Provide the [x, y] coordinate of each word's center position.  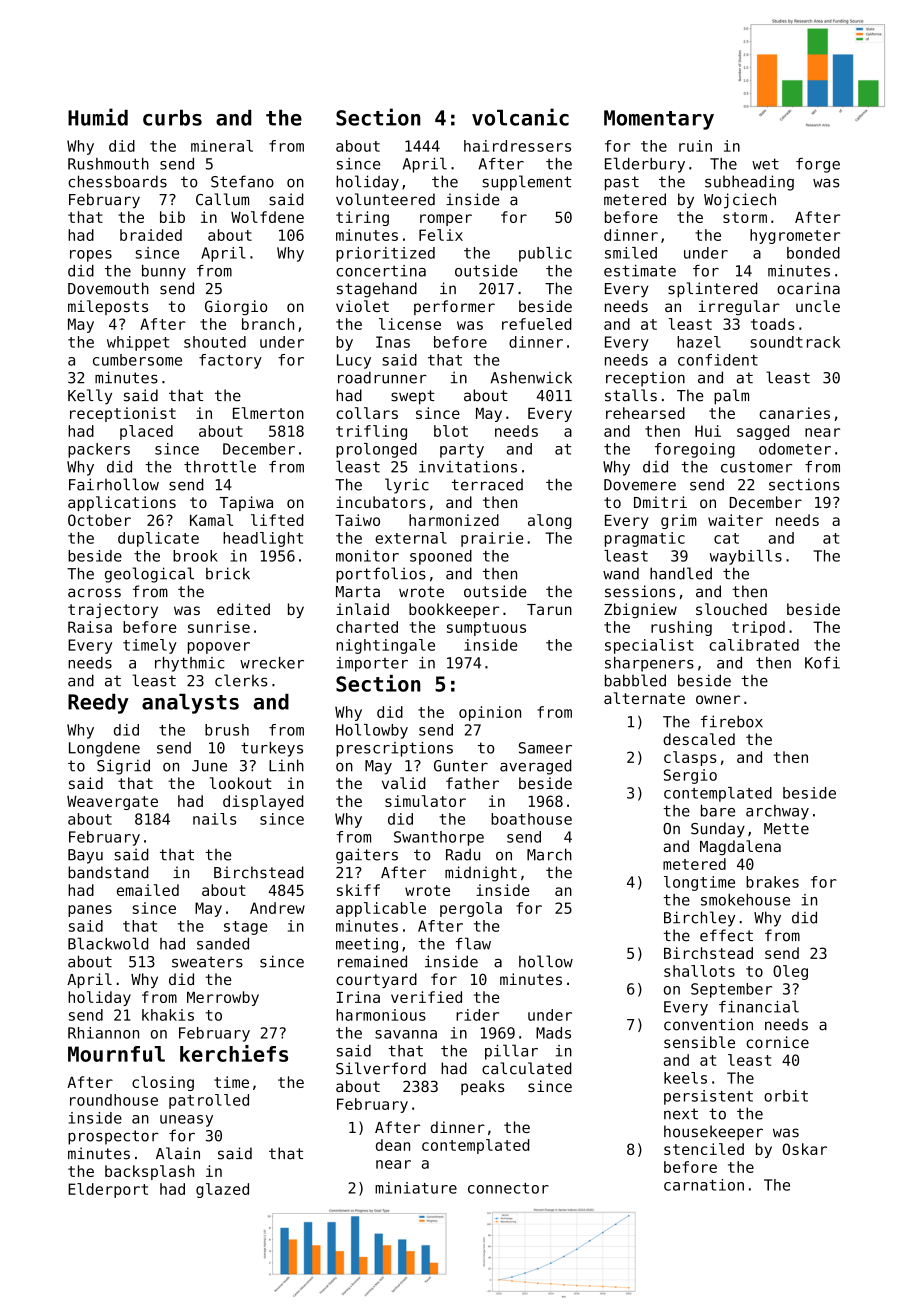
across [94, 593]
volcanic [520, 117]
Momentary [659, 120]
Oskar [805, 1149]
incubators [381, 502]
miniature [416, 1188]
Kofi [822, 663]
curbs [172, 118]
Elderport [108, 1190]
